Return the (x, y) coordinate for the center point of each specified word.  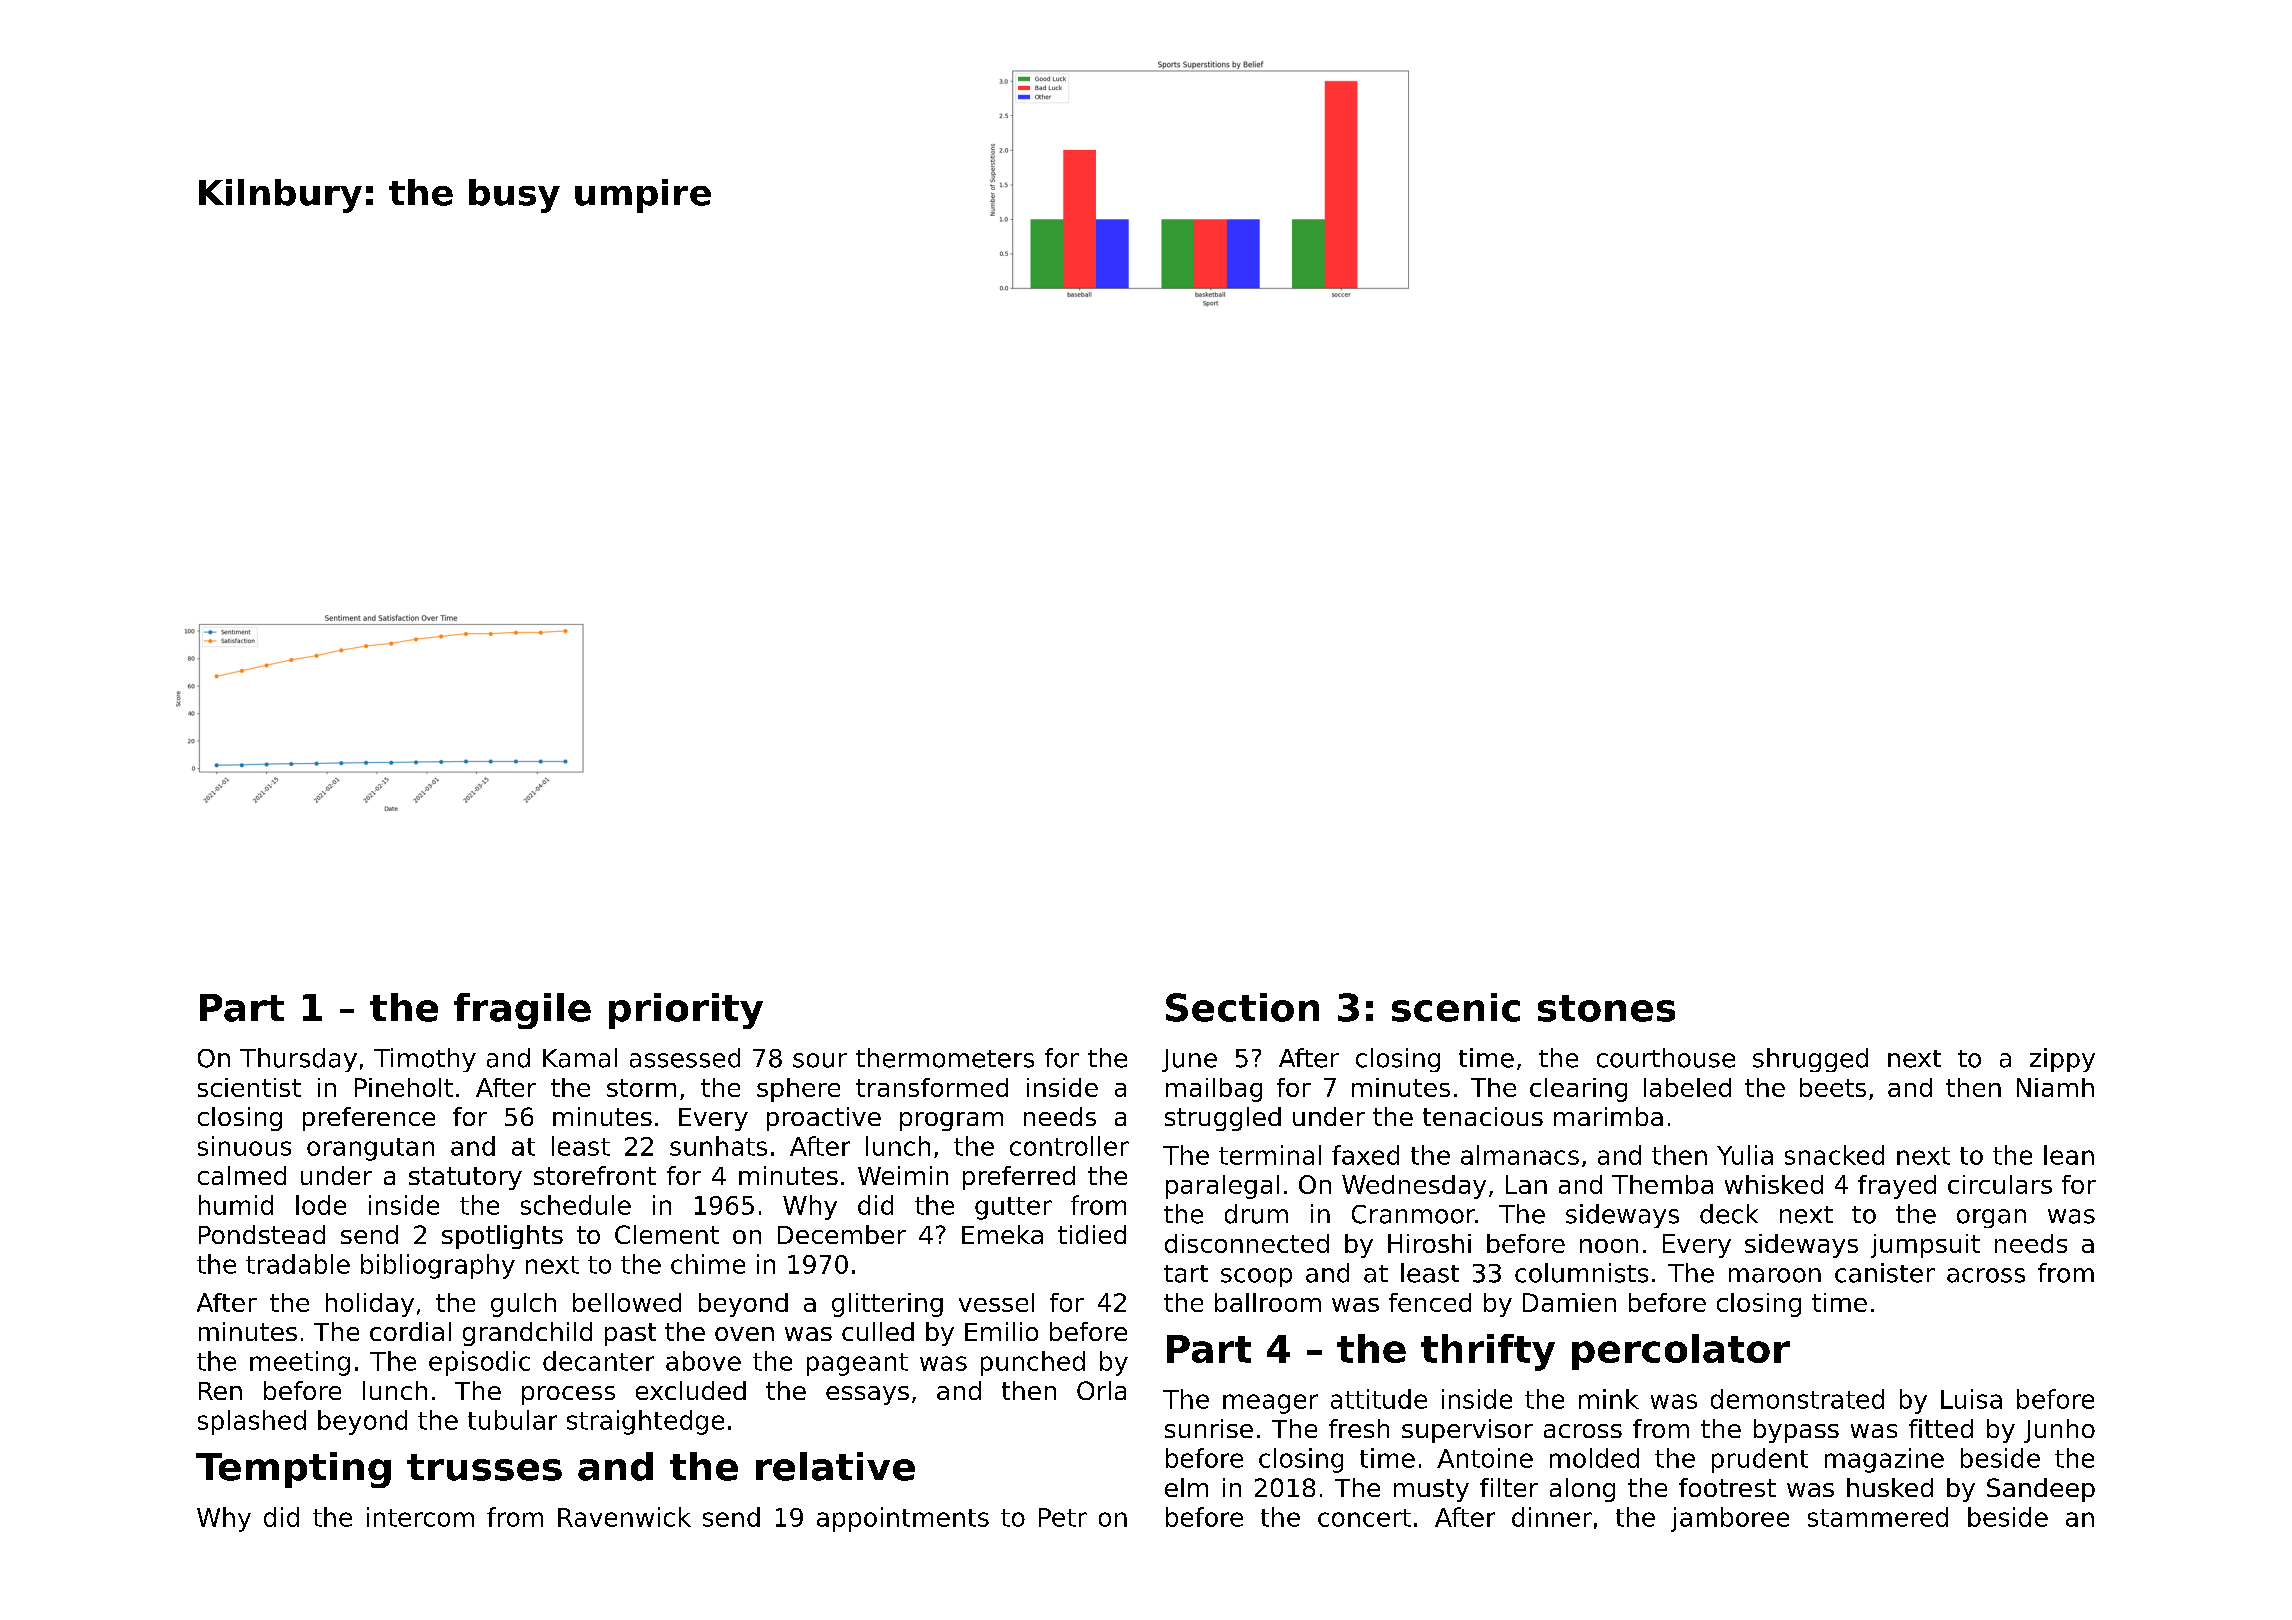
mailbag (1214, 1090)
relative (835, 1466)
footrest (1727, 1487)
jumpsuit (1925, 1246)
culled (878, 1331)
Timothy (425, 1060)
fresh (1359, 1428)
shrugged (1810, 1060)
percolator (1681, 1352)
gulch (523, 1305)
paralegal (1222, 1187)
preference (369, 1119)
